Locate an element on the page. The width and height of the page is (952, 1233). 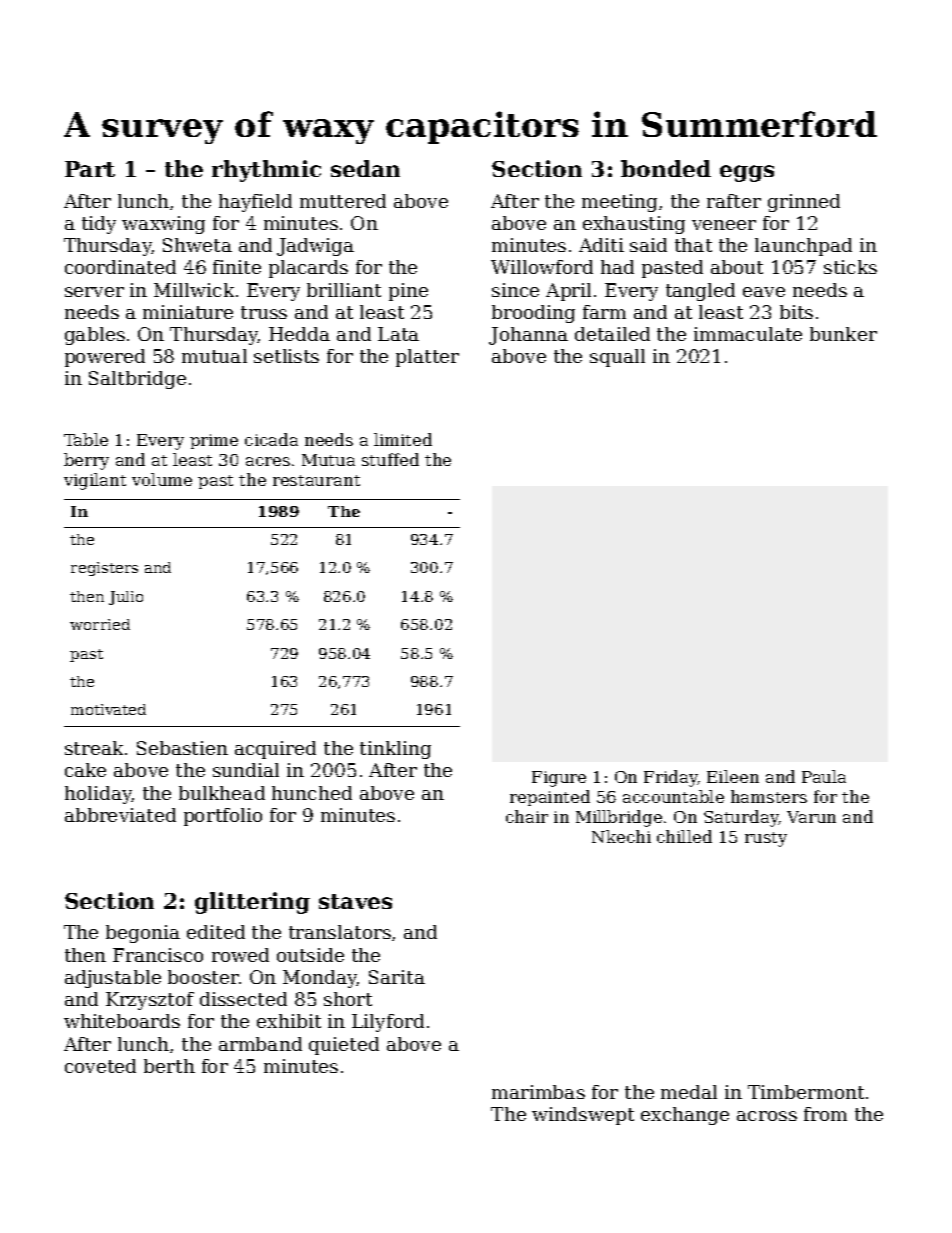
booster is located at coordinates (203, 977).
